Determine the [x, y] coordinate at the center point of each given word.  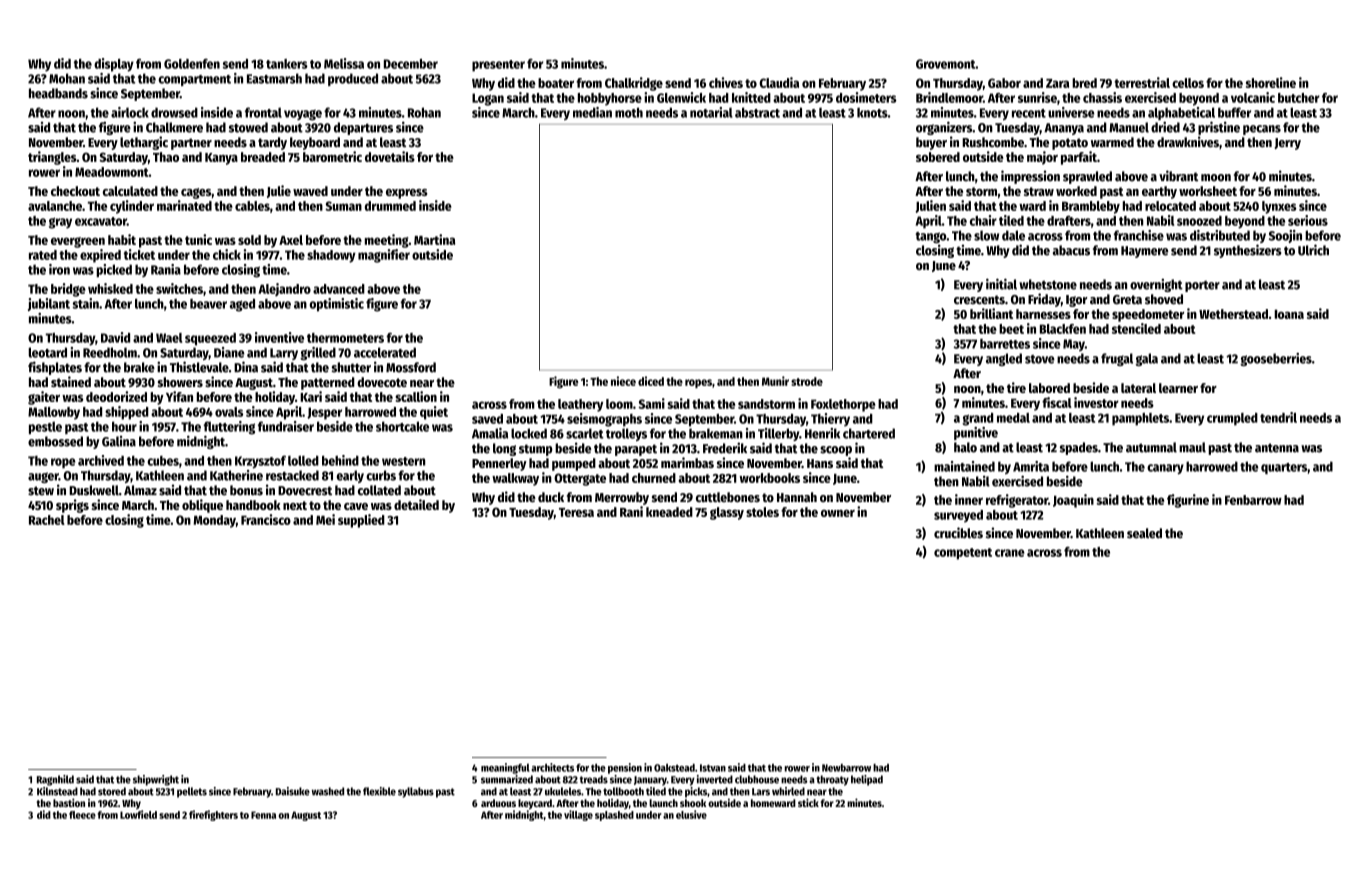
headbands [58, 93]
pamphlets [1140, 419]
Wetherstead [1233, 314]
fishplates [55, 368]
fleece [82, 815]
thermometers [345, 338]
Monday [215, 521]
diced [651, 381]
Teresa [576, 512]
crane [1010, 553]
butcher [1299, 98]
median [592, 112]
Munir [775, 381]
